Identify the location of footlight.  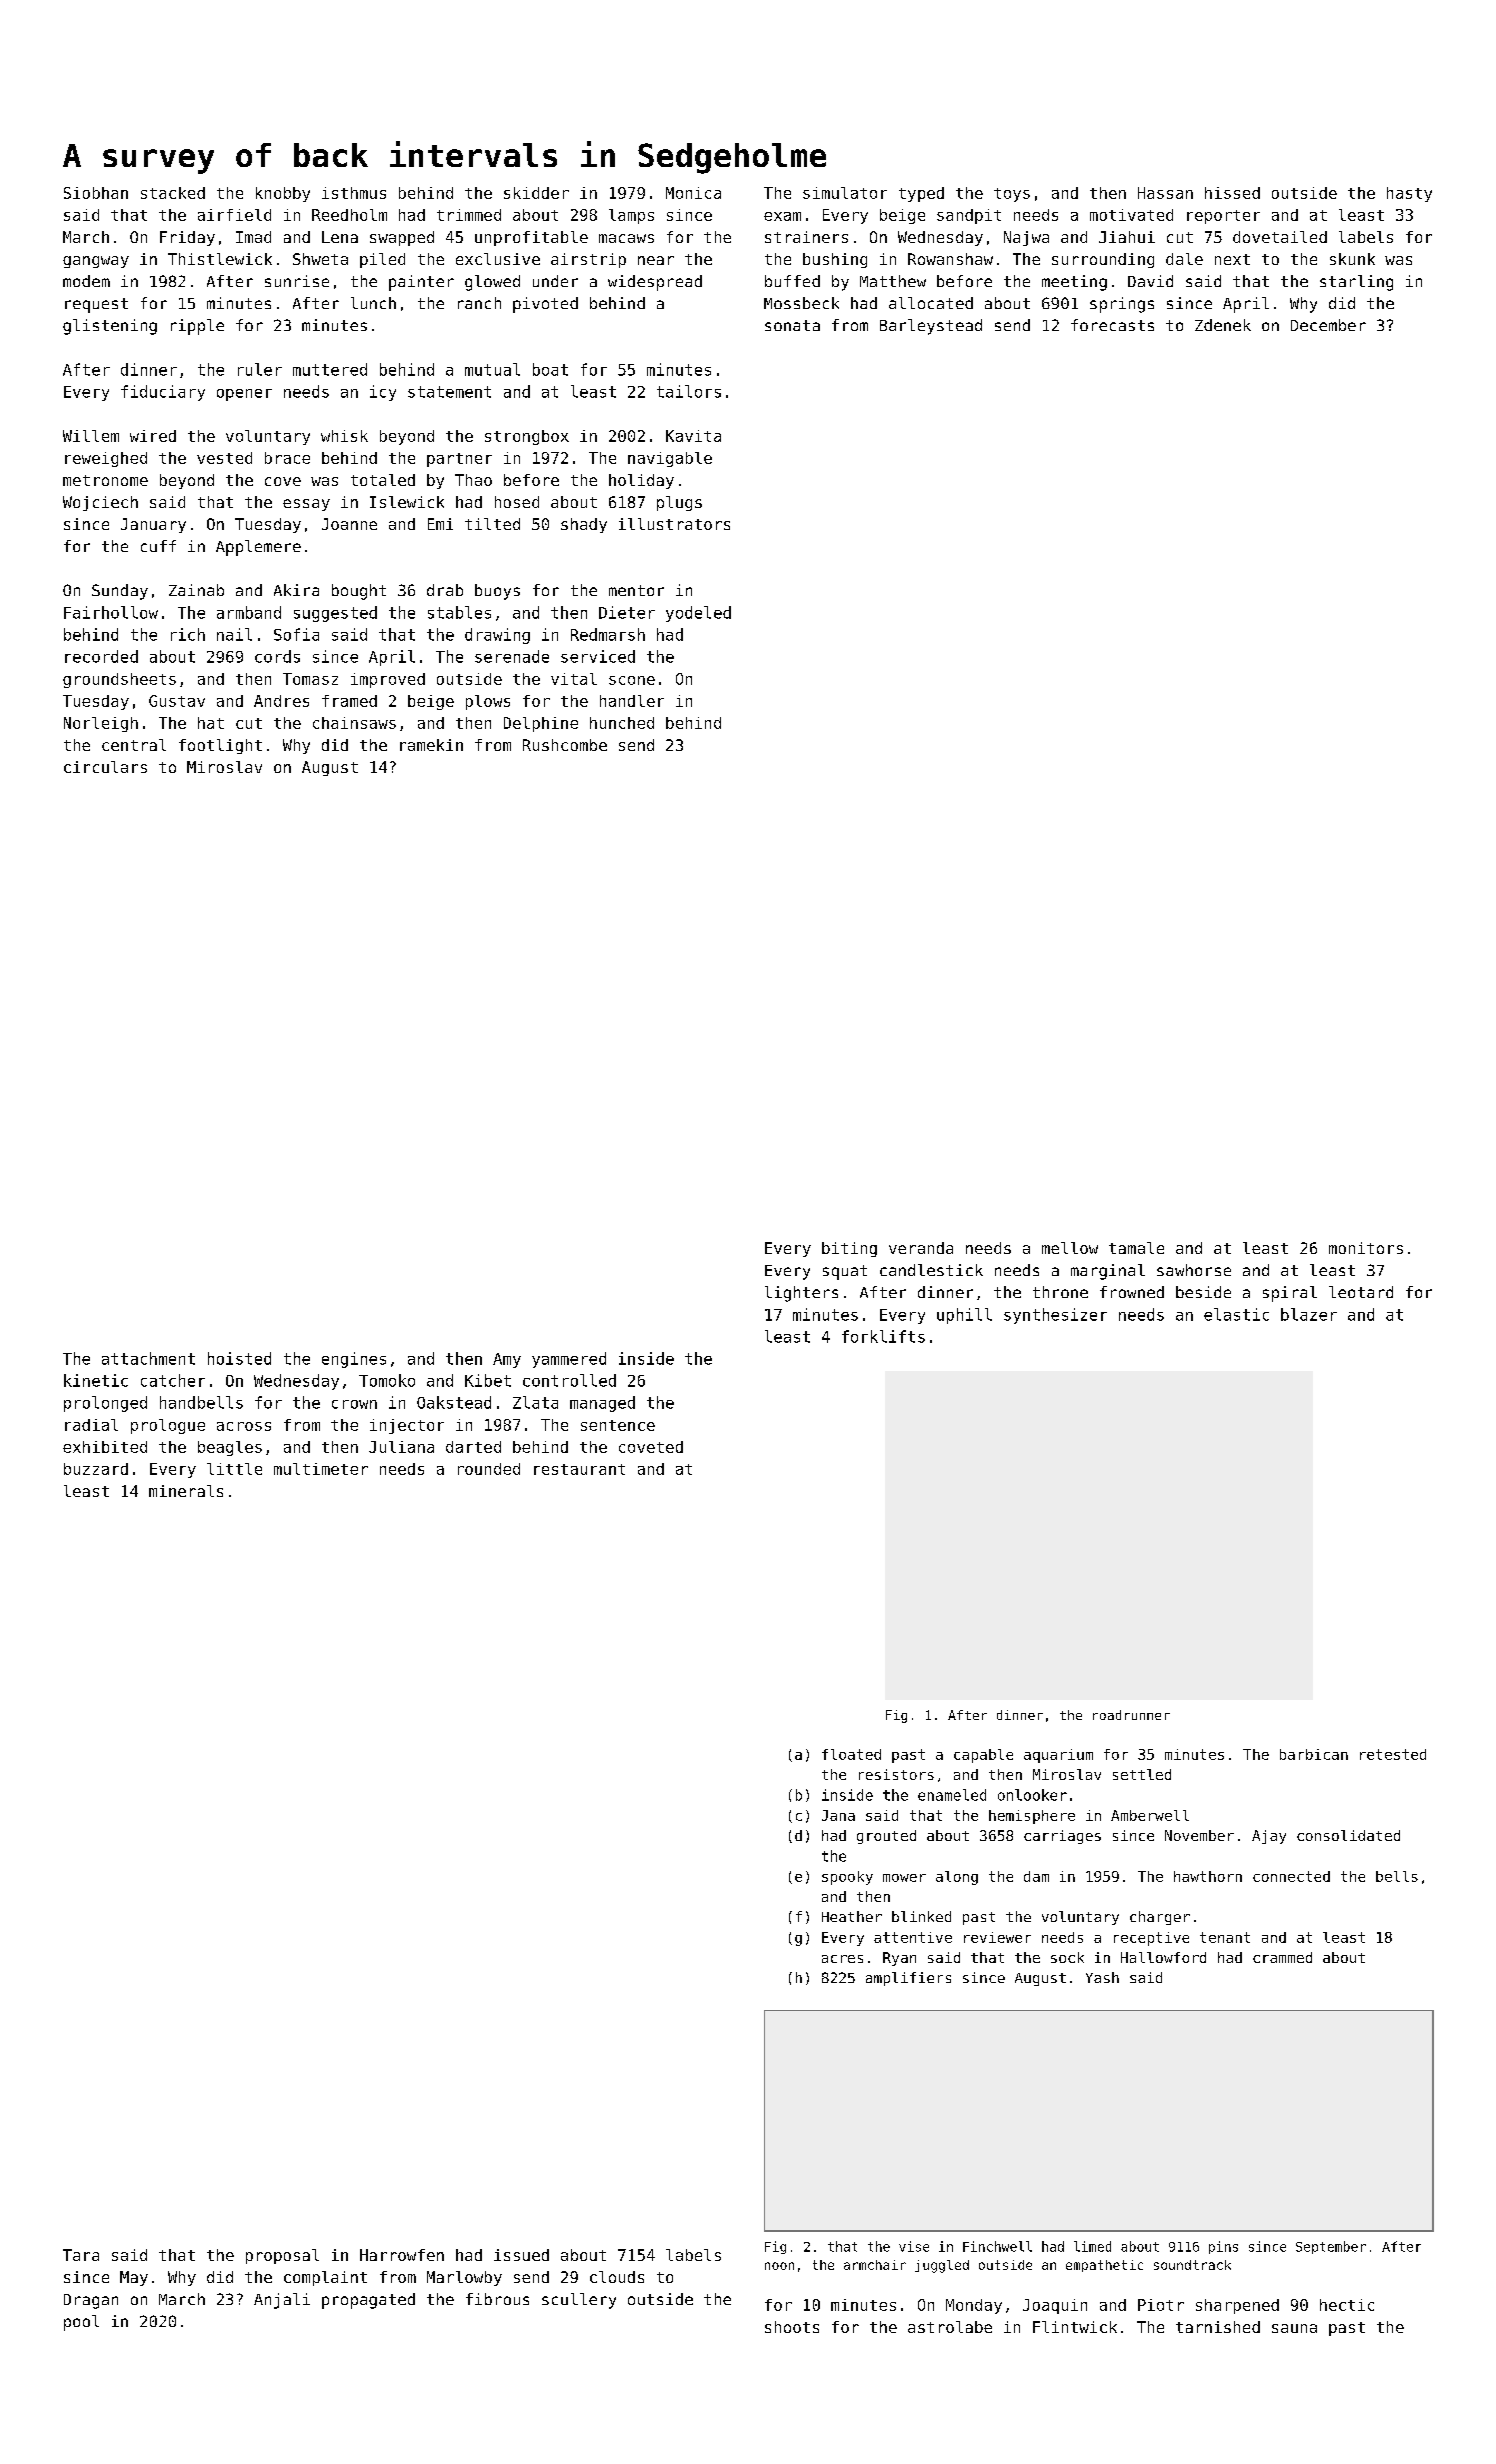
(220, 746).
